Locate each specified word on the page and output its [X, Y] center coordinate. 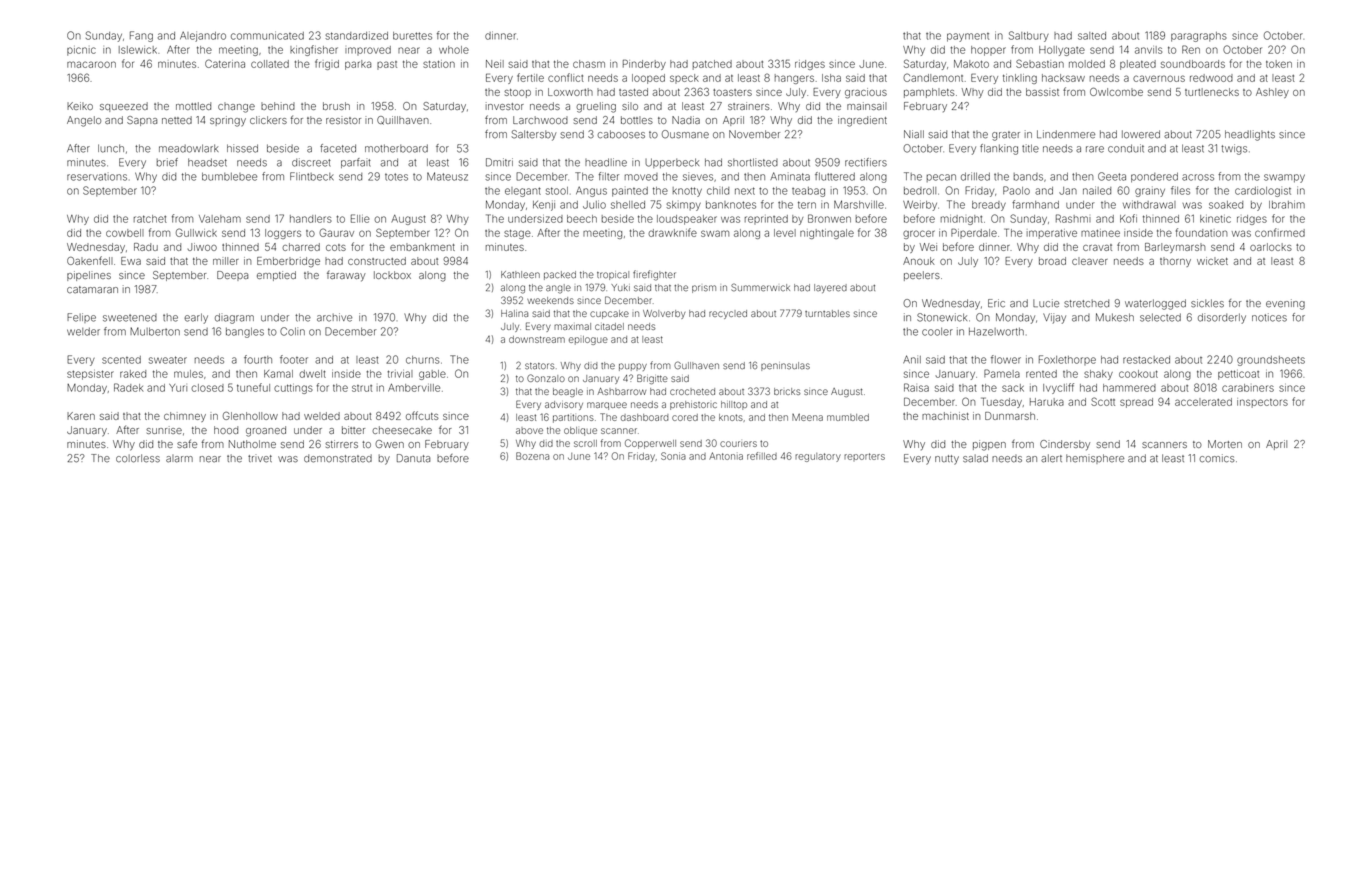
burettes [412, 36]
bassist [1042, 92]
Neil [495, 64]
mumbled [848, 417]
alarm [179, 459]
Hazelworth [996, 331]
